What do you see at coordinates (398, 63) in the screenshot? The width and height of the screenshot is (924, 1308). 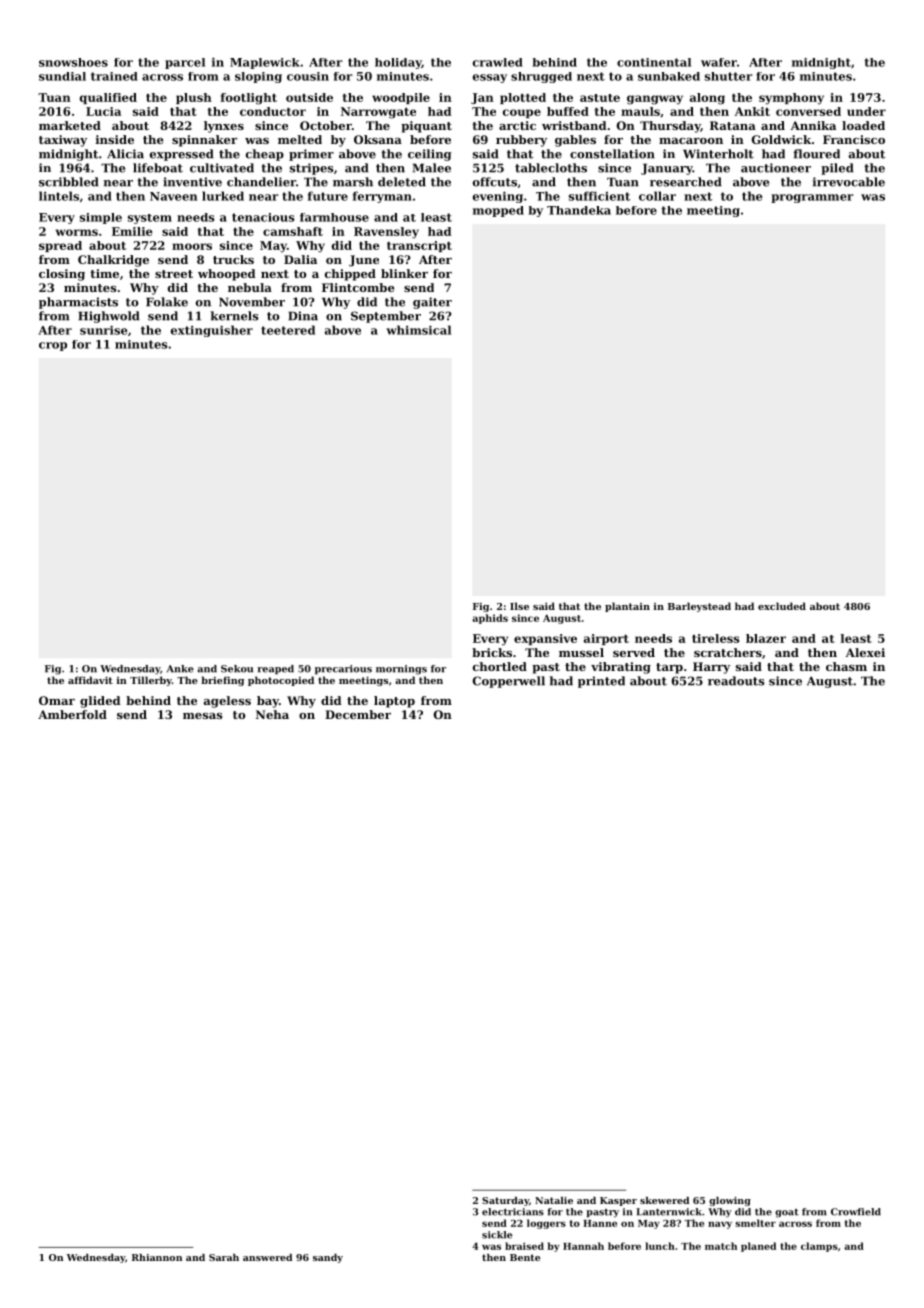 I see `holiday` at bounding box center [398, 63].
